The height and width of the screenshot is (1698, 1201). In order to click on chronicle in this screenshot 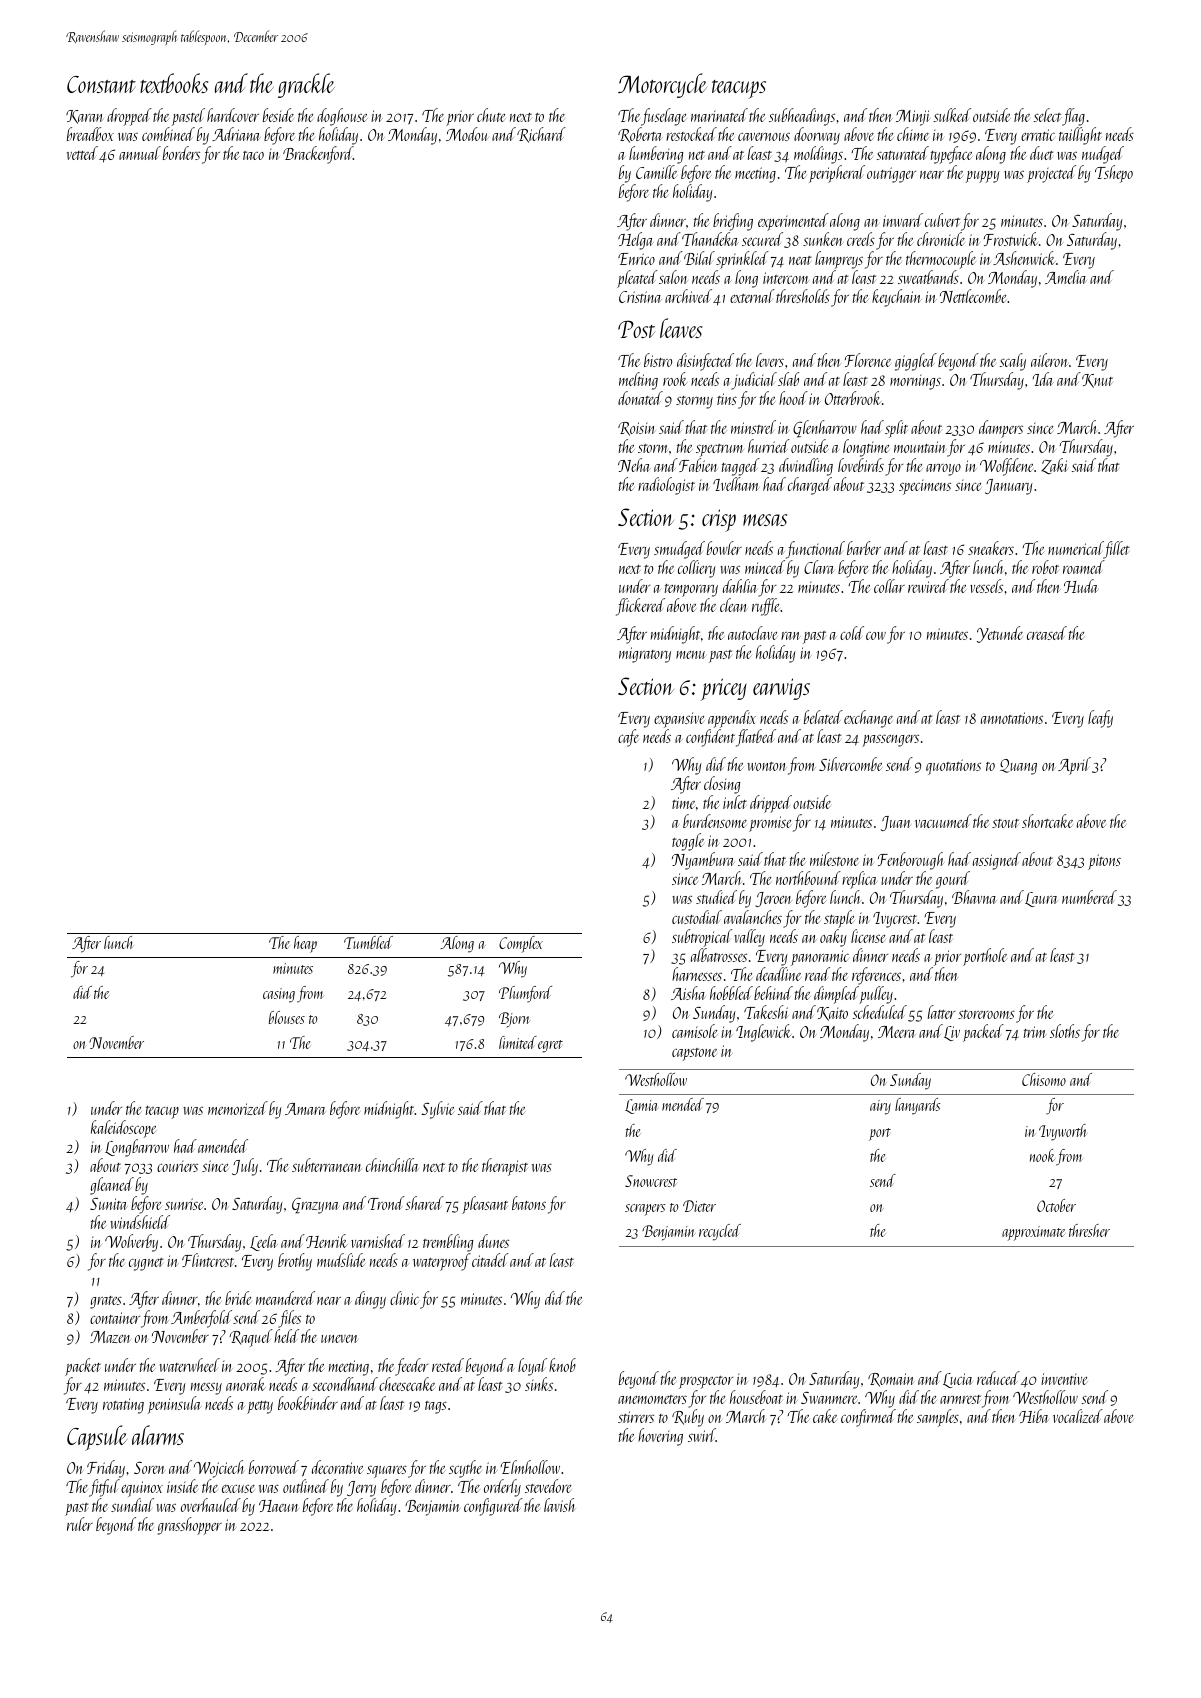, I will do `click(941, 239)`.
